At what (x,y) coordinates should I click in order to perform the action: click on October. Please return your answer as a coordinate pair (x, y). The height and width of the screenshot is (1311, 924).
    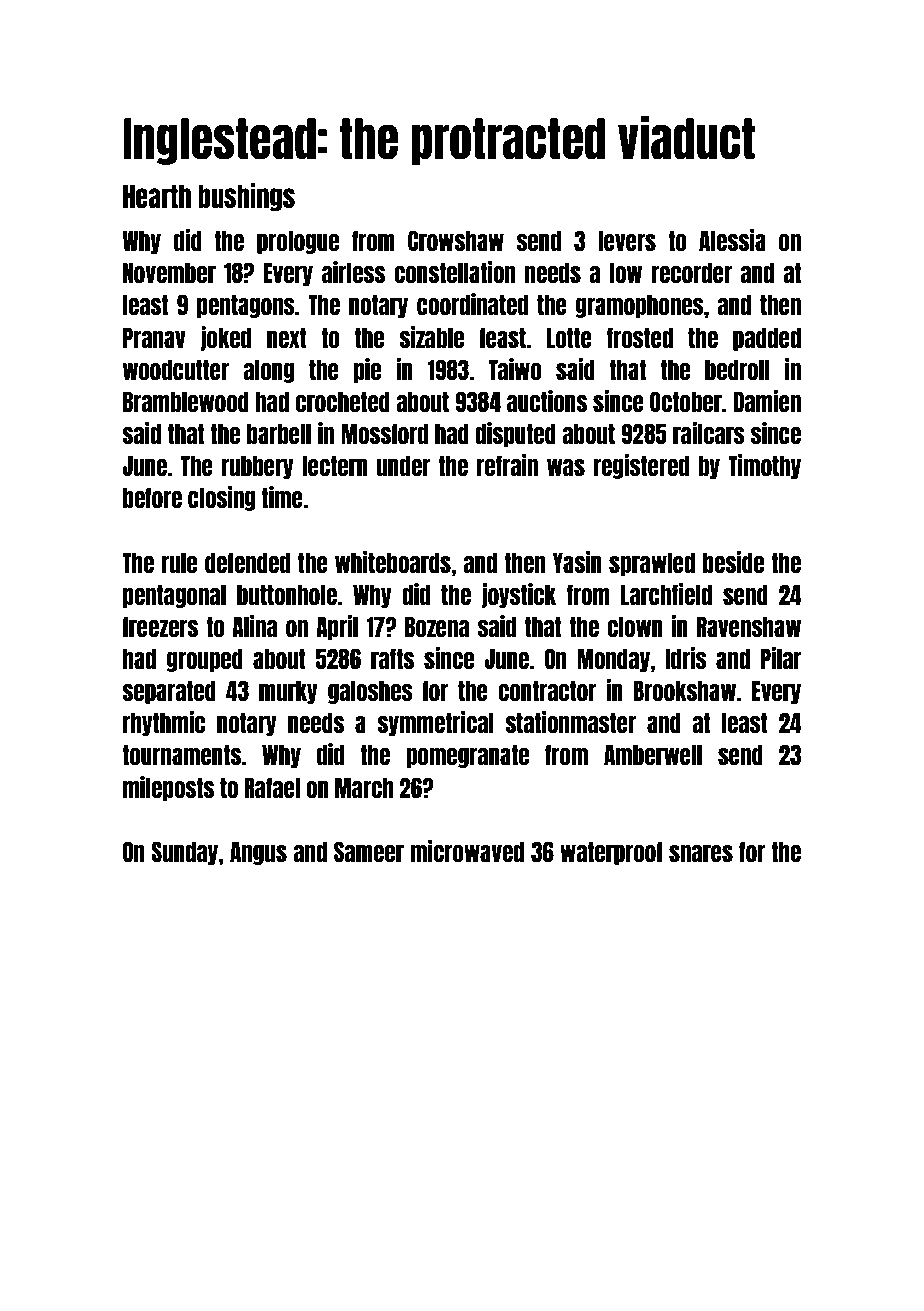
    Looking at the image, I should click on (686, 401).
